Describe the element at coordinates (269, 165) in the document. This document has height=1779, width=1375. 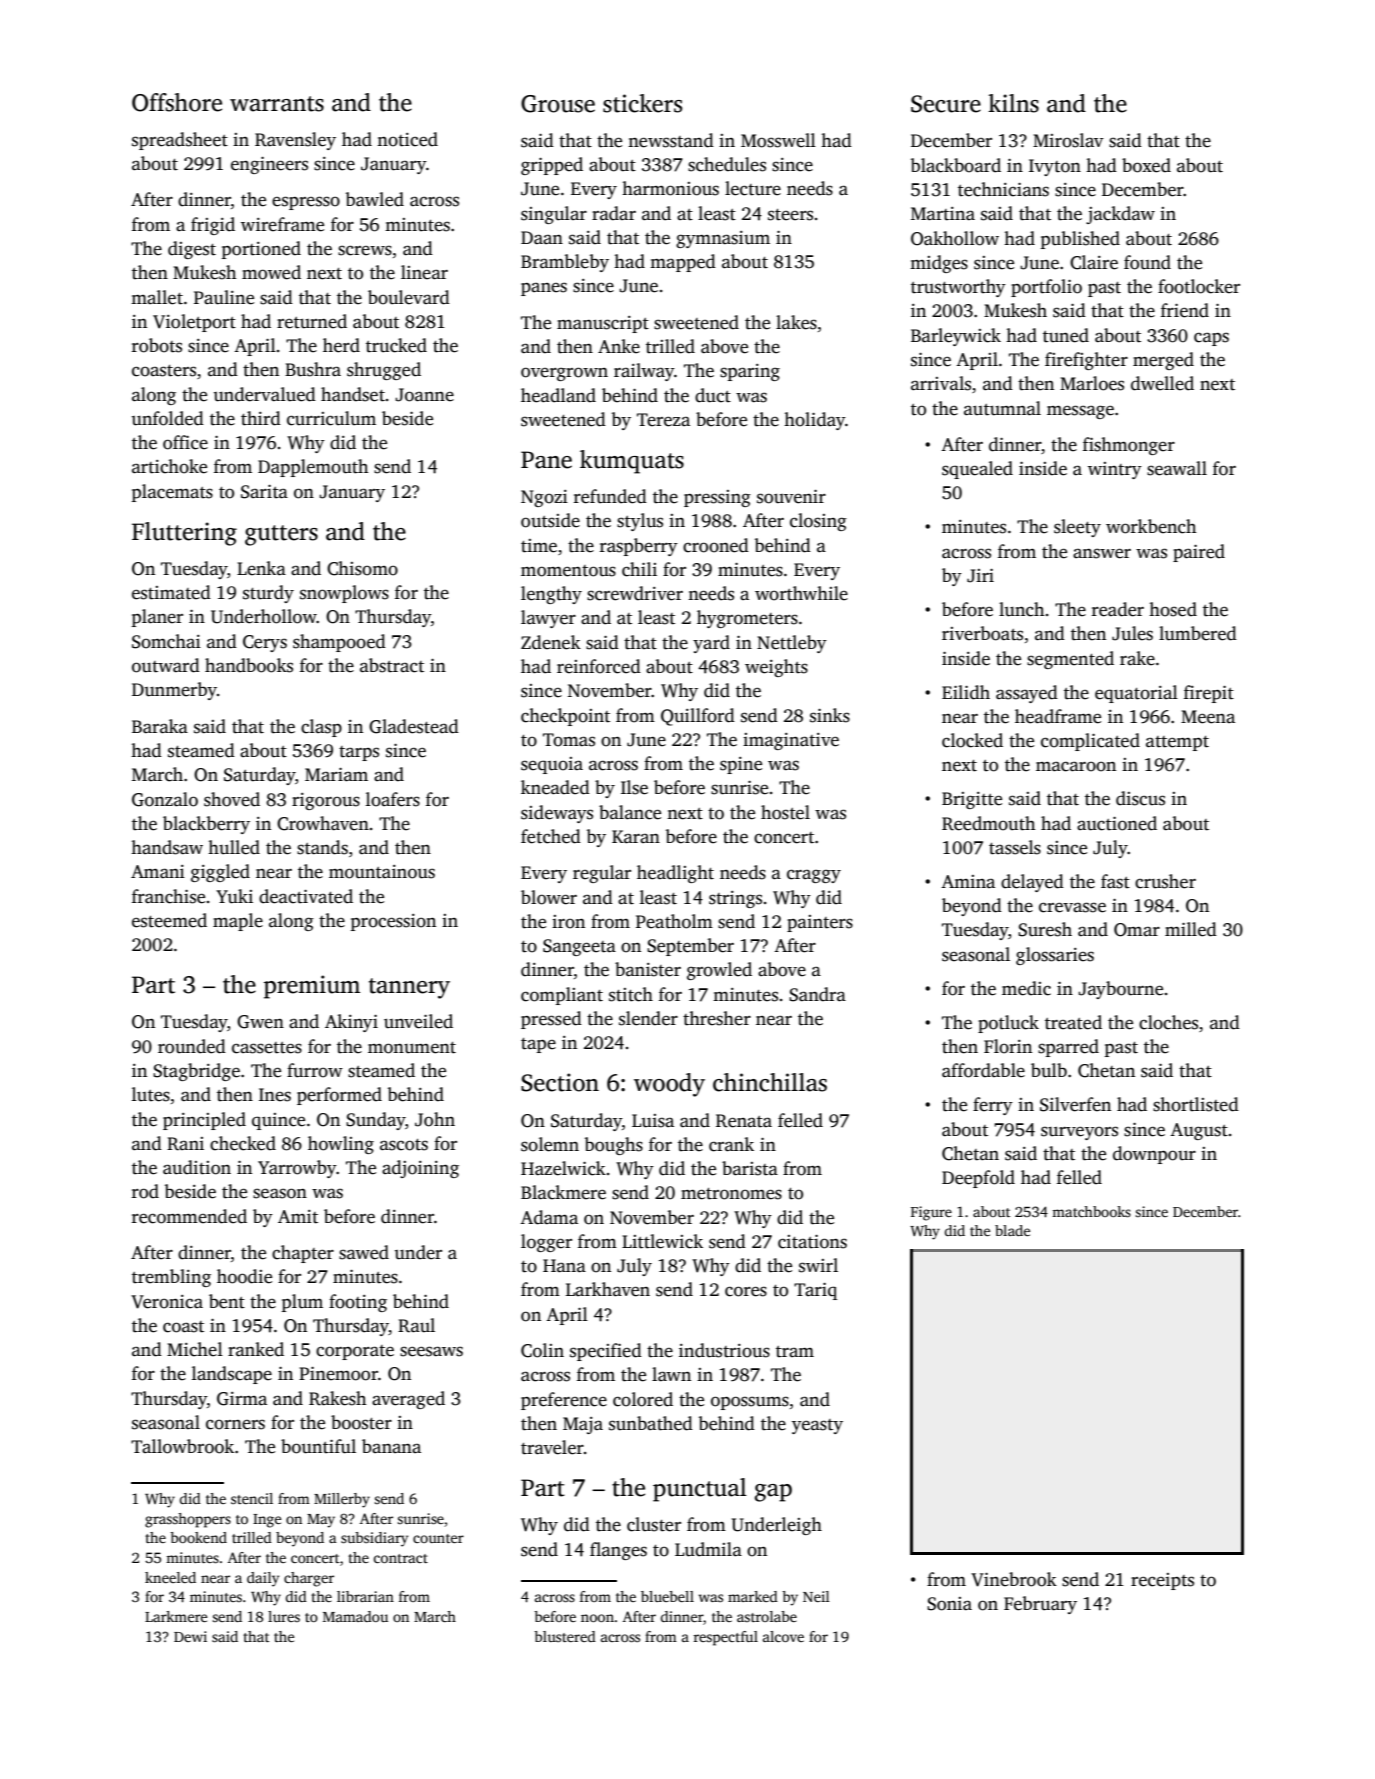
I see `engineers` at that location.
